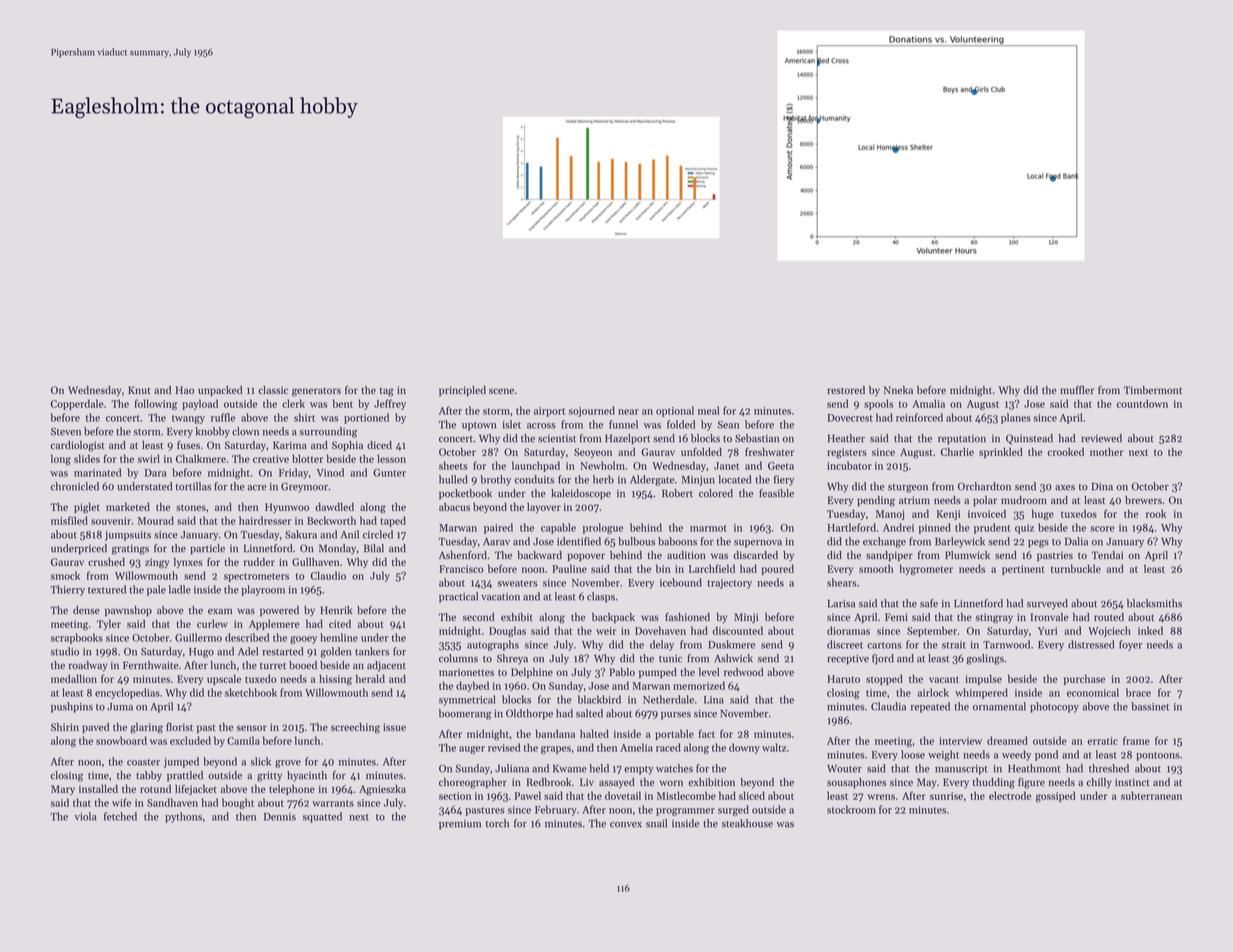  Describe the element at coordinates (86, 816) in the page. I see `viola` at that location.
